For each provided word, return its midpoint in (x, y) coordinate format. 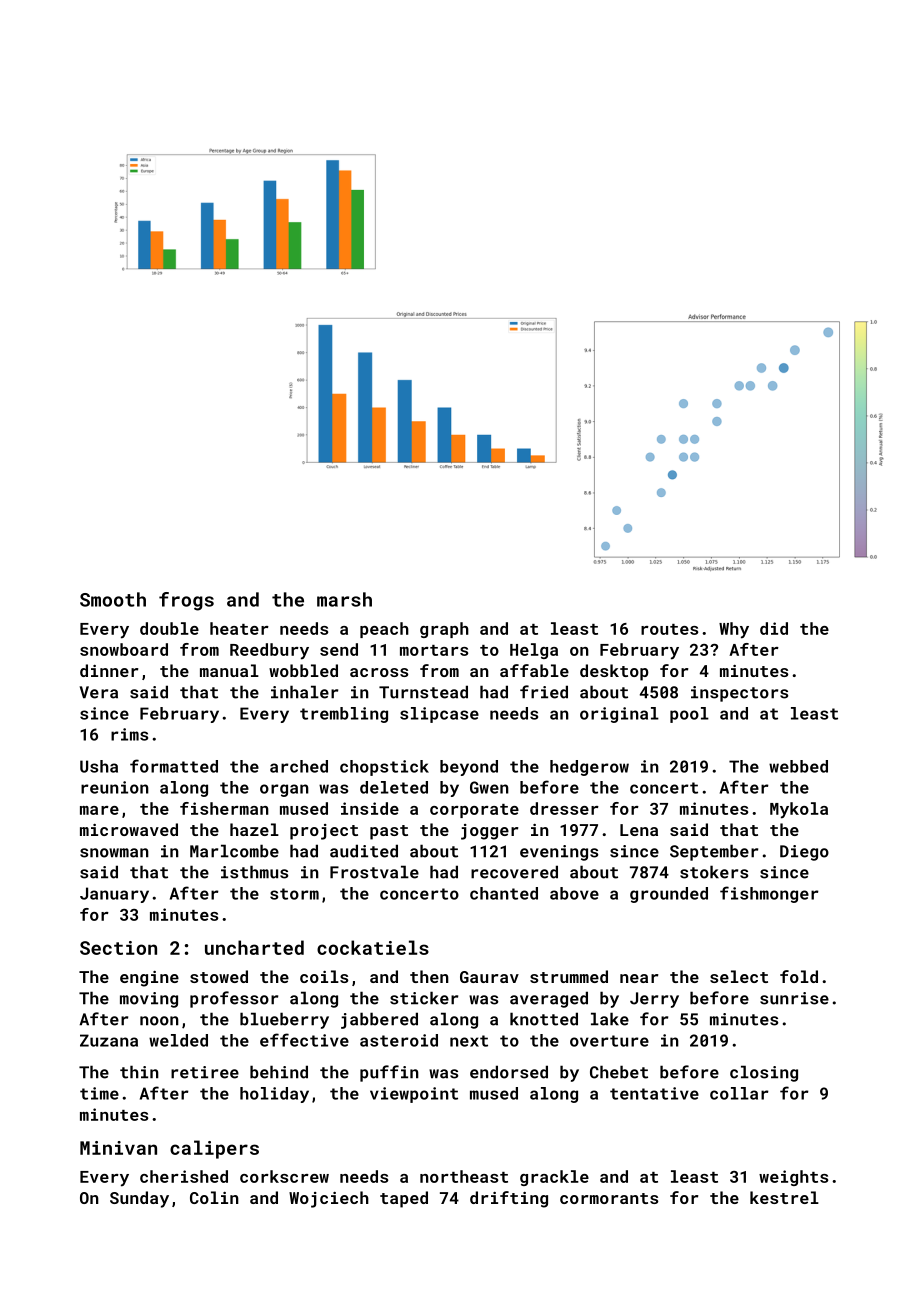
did (774, 628)
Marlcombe (234, 851)
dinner (109, 670)
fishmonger (769, 894)
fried (544, 692)
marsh (344, 599)
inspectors (739, 694)
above (574, 893)
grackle (554, 1178)
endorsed (509, 1072)
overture (609, 1041)
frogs (186, 601)
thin (139, 1072)
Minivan (118, 1148)
